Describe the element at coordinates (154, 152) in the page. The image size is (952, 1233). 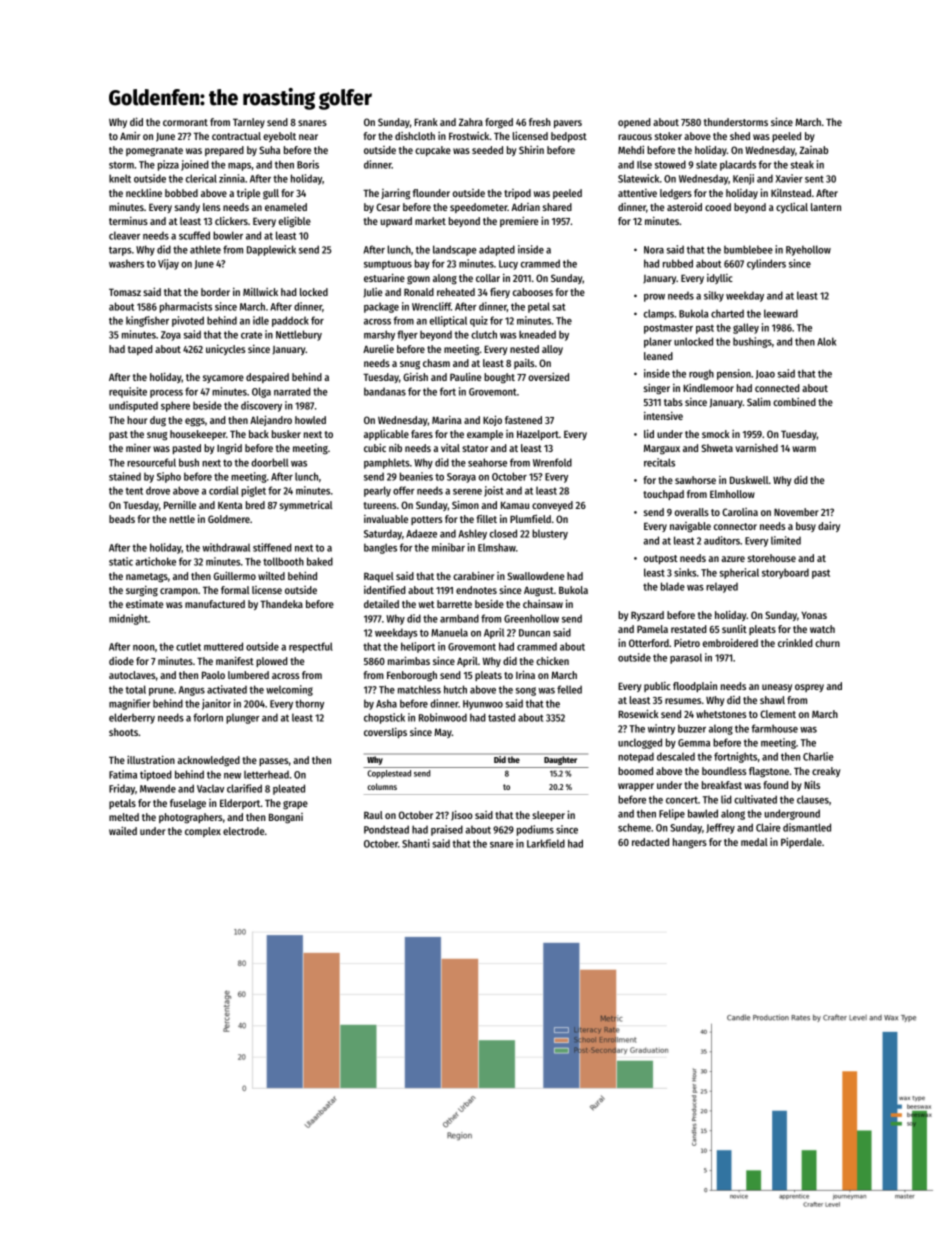
I see `pomegranate` at that location.
